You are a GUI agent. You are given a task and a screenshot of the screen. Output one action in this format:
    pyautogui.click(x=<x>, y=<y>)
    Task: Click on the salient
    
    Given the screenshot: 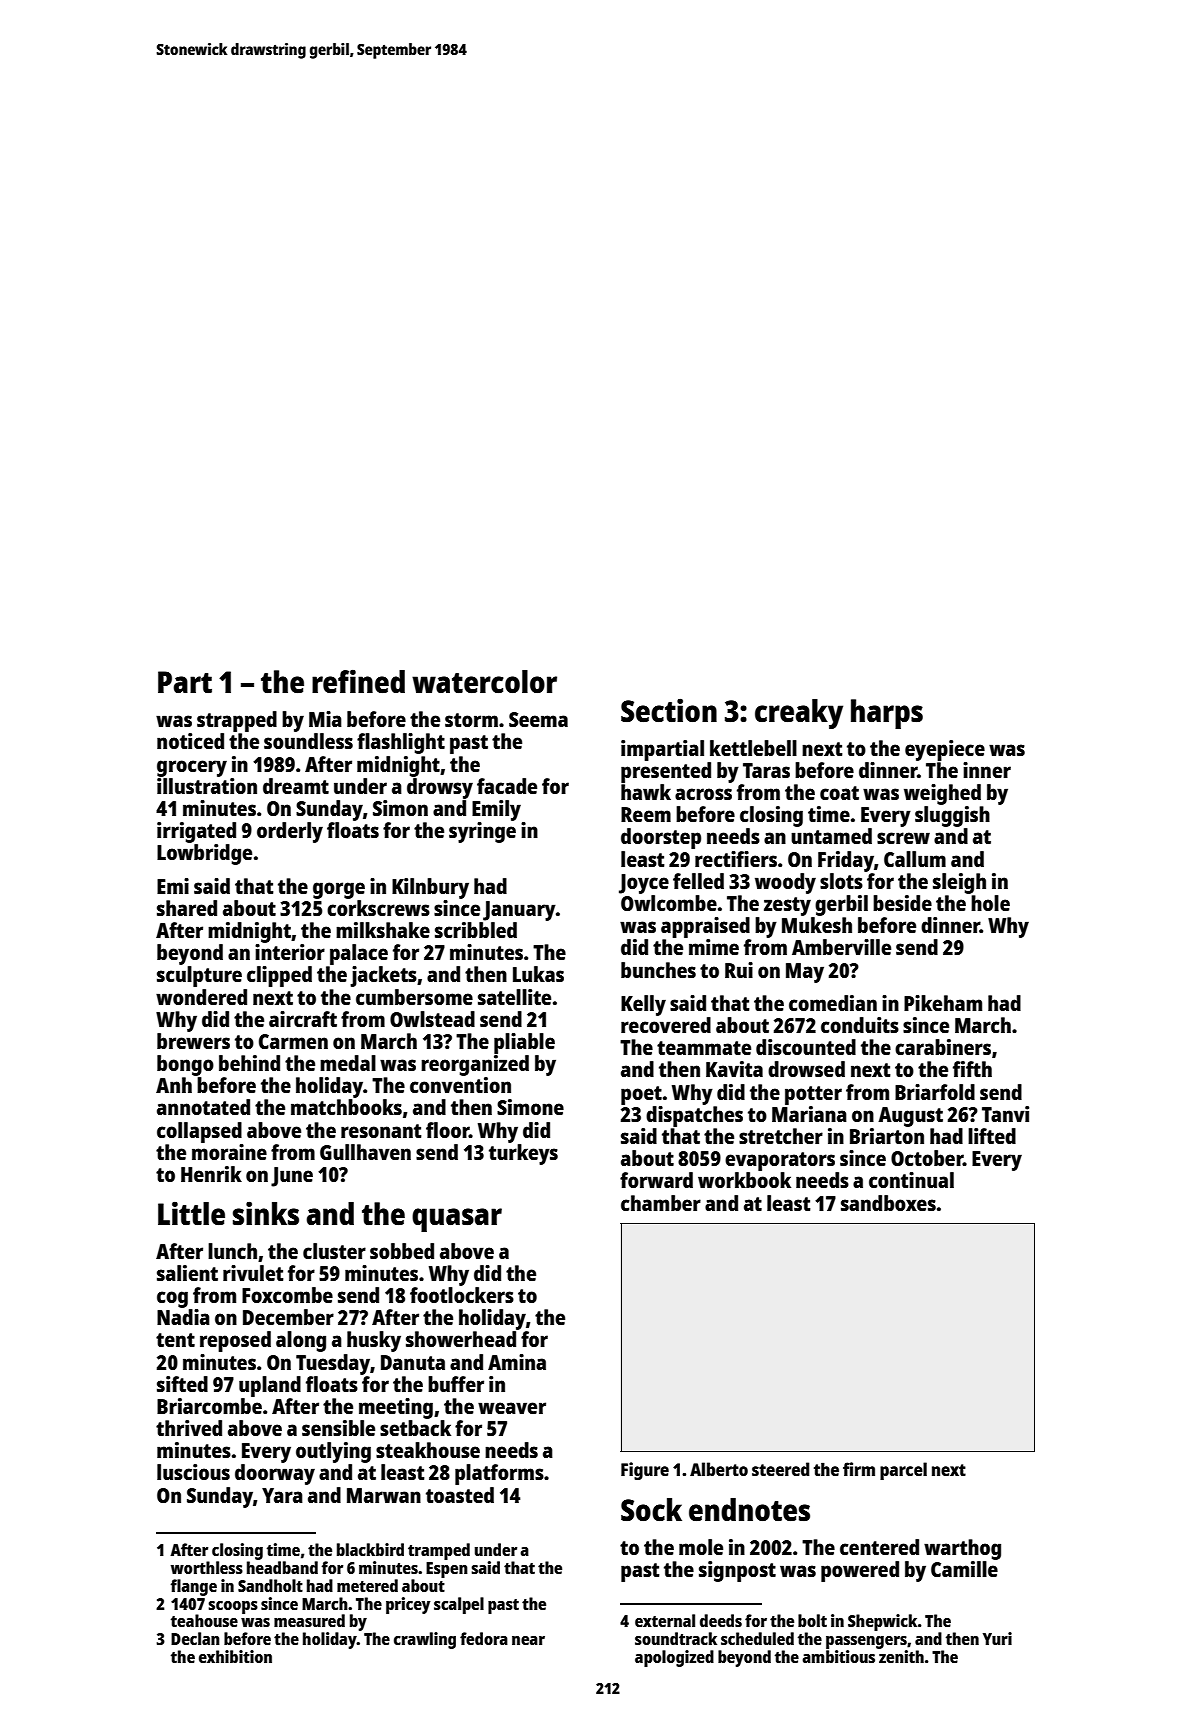 What is the action you would take?
    pyautogui.click(x=187, y=1273)
